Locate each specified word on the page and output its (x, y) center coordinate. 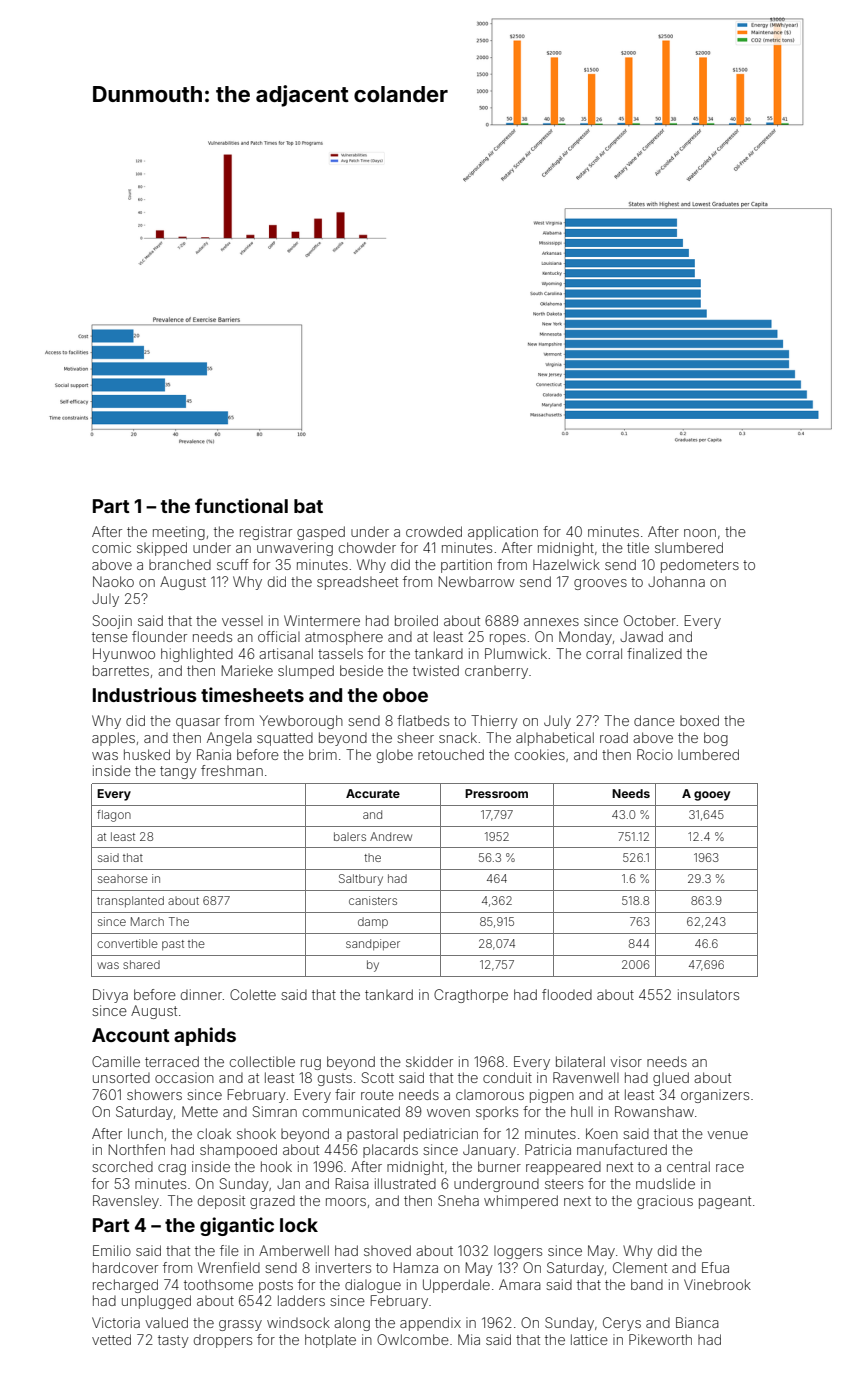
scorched (122, 1166)
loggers (518, 1252)
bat (308, 506)
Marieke (247, 670)
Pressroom (496, 793)
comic (111, 547)
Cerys (622, 1324)
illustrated (405, 1183)
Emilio (112, 1250)
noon (700, 533)
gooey (712, 796)
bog (716, 739)
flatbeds (423, 720)
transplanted (130, 901)
